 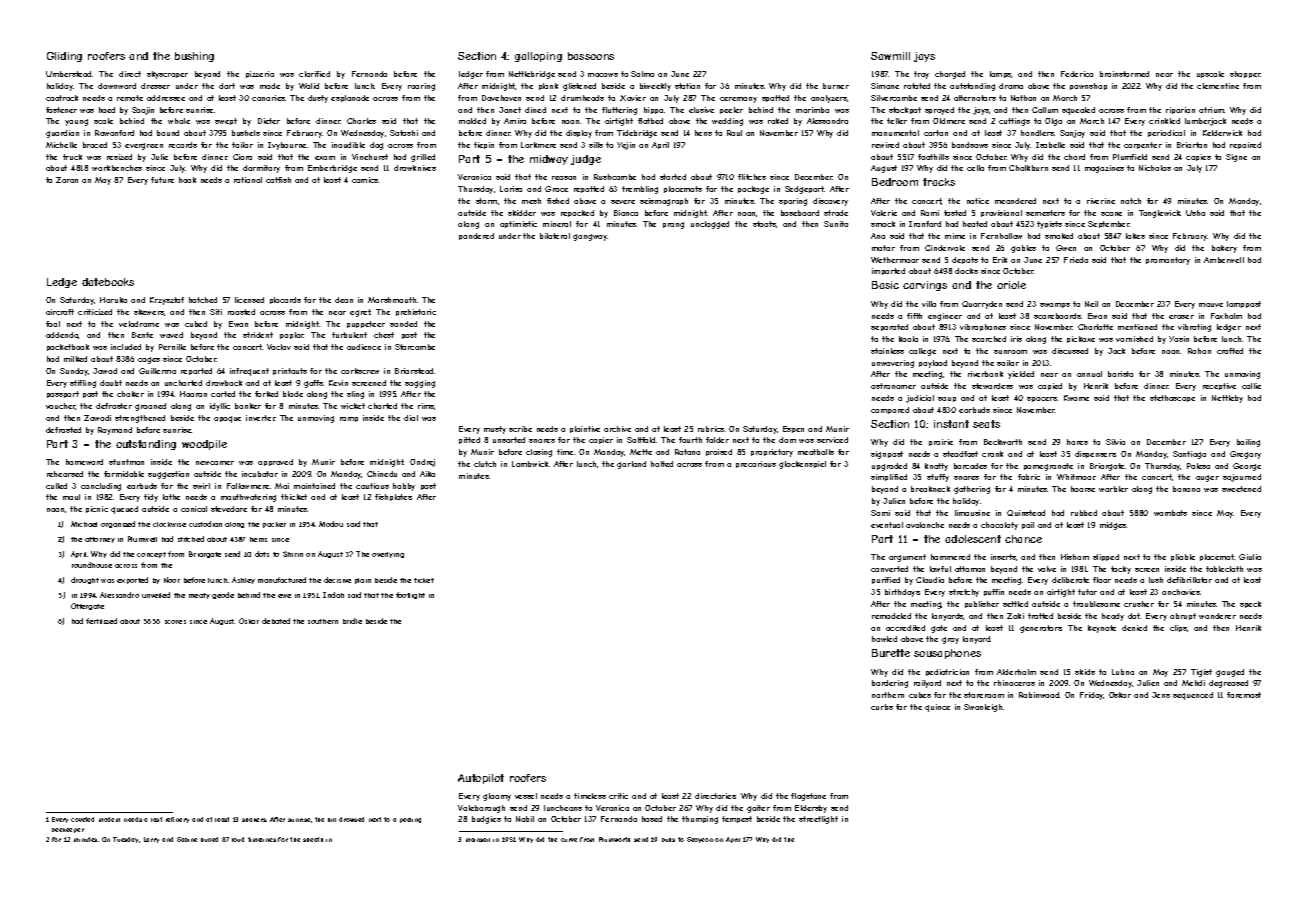 I want to click on gauged, so click(x=1230, y=673).
